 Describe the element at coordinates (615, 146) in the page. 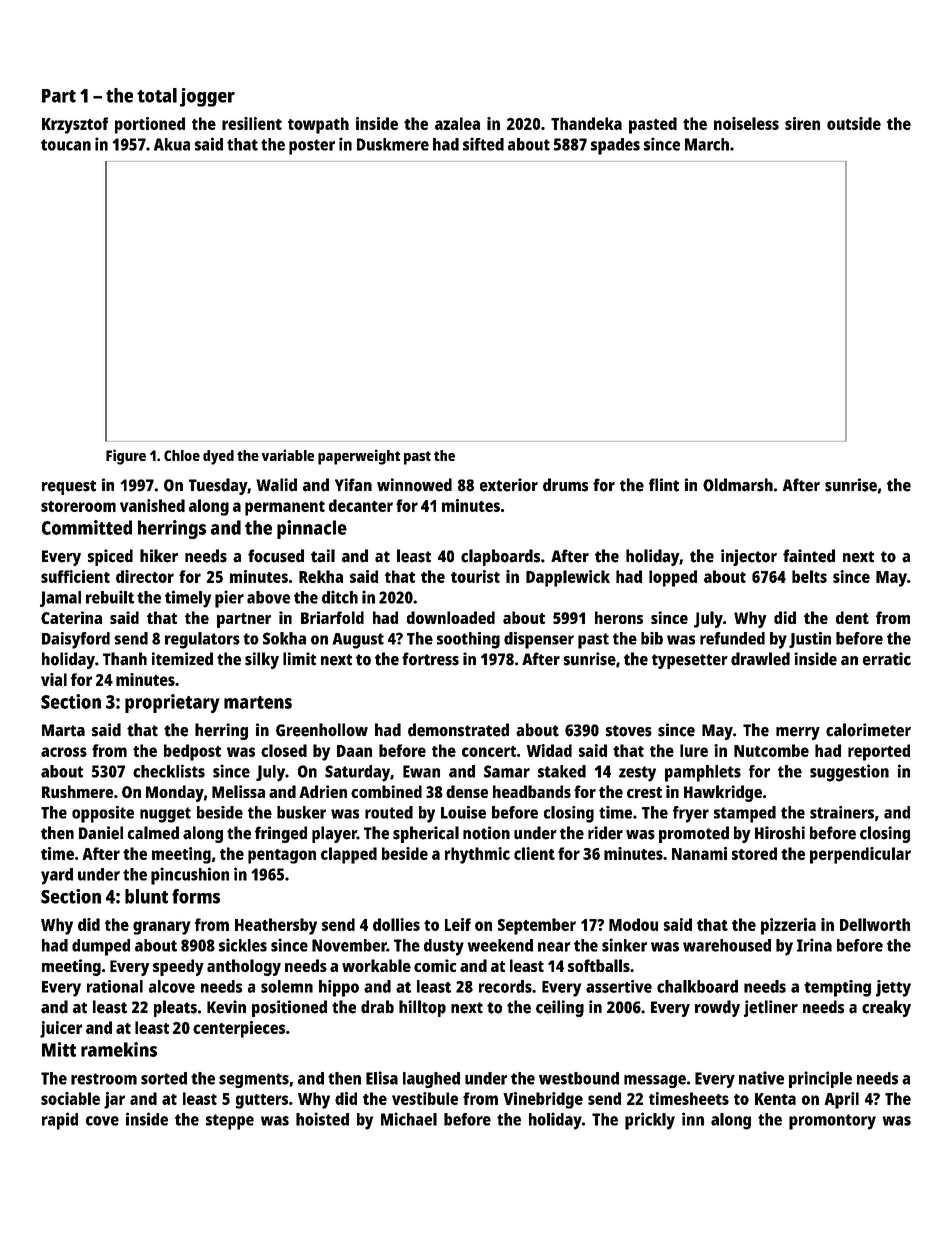

I see `spades` at that location.
